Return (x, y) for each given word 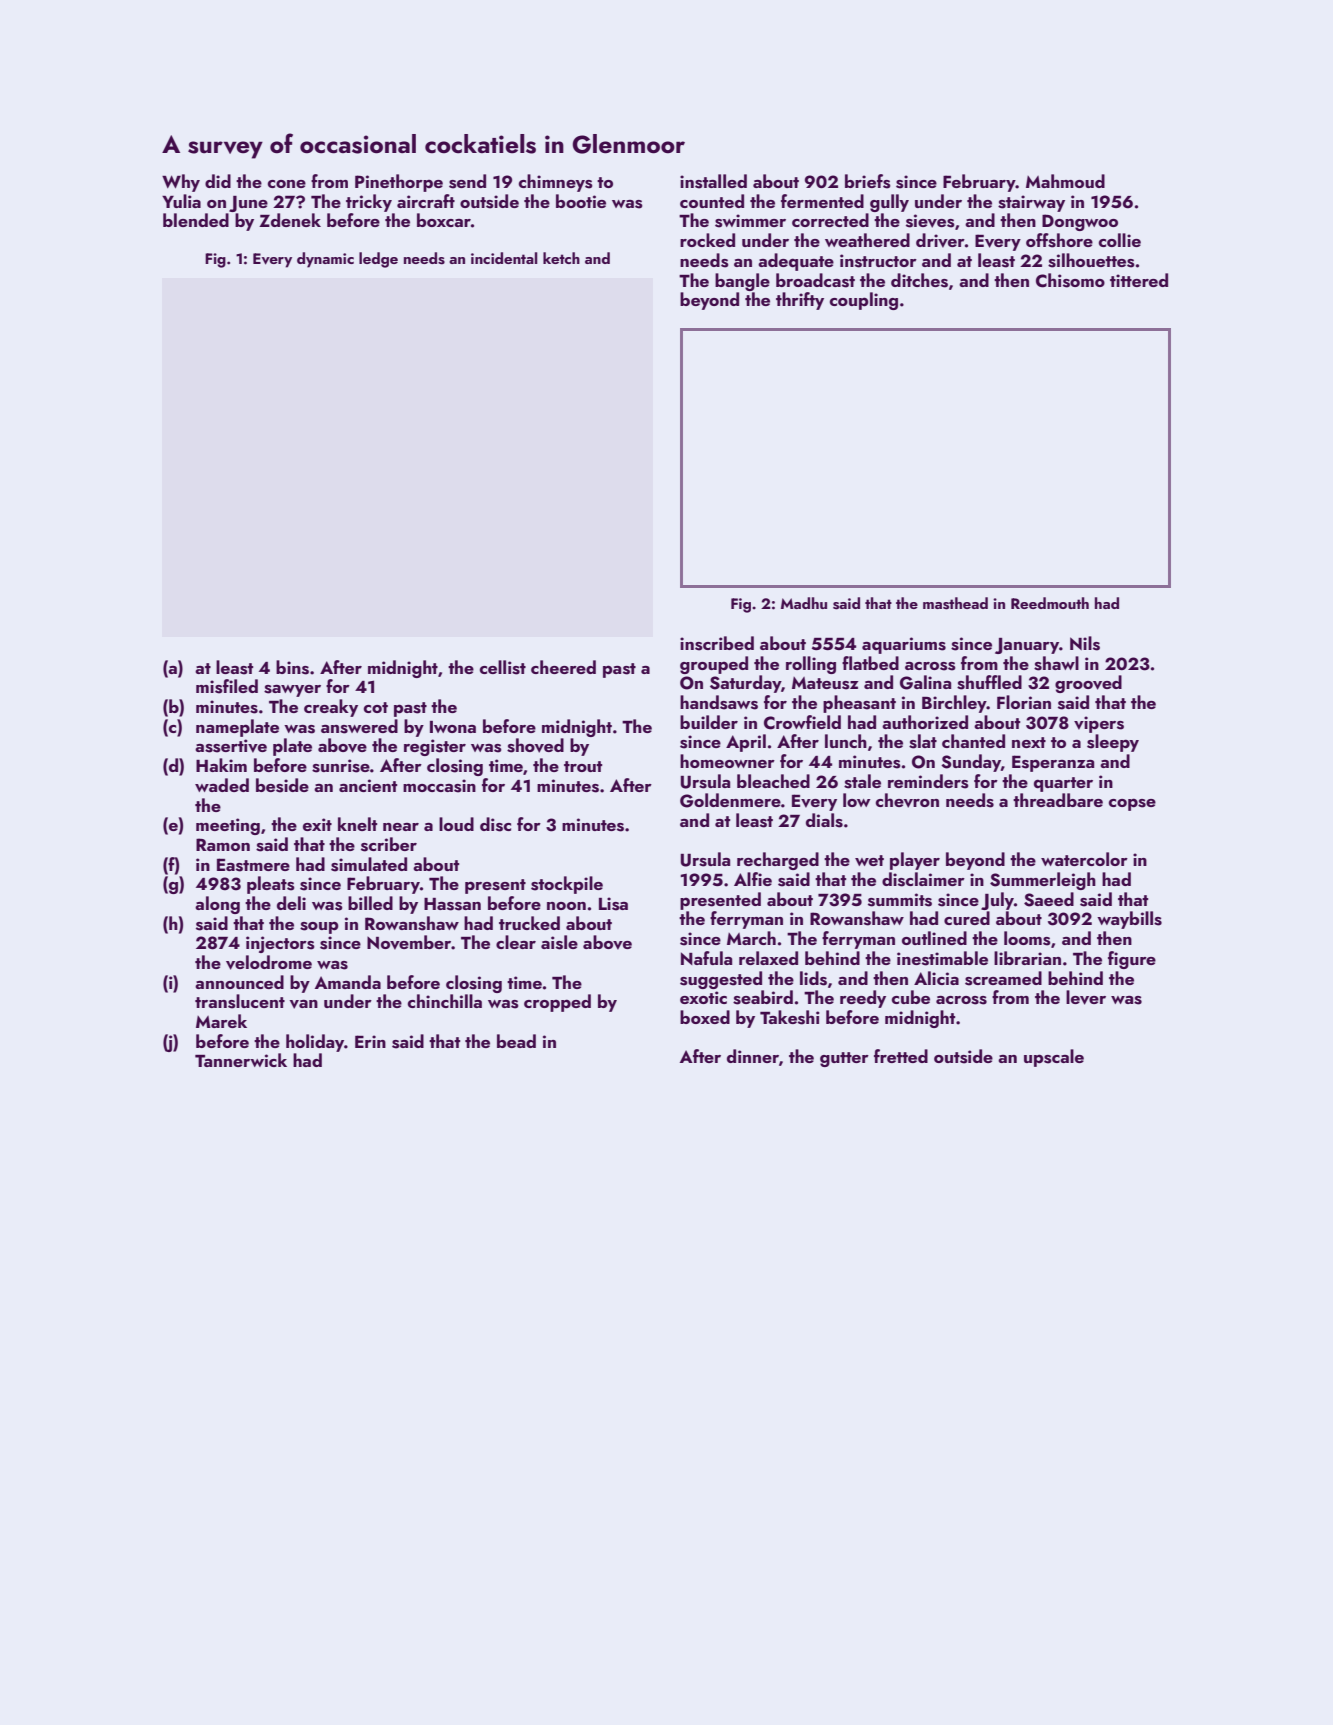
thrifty (800, 301)
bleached (773, 781)
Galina (925, 682)
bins (292, 667)
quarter (1063, 784)
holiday (315, 1043)
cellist (503, 667)
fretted (901, 1056)
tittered (1139, 280)
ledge (378, 260)
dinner (753, 1056)
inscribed (717, 643)
